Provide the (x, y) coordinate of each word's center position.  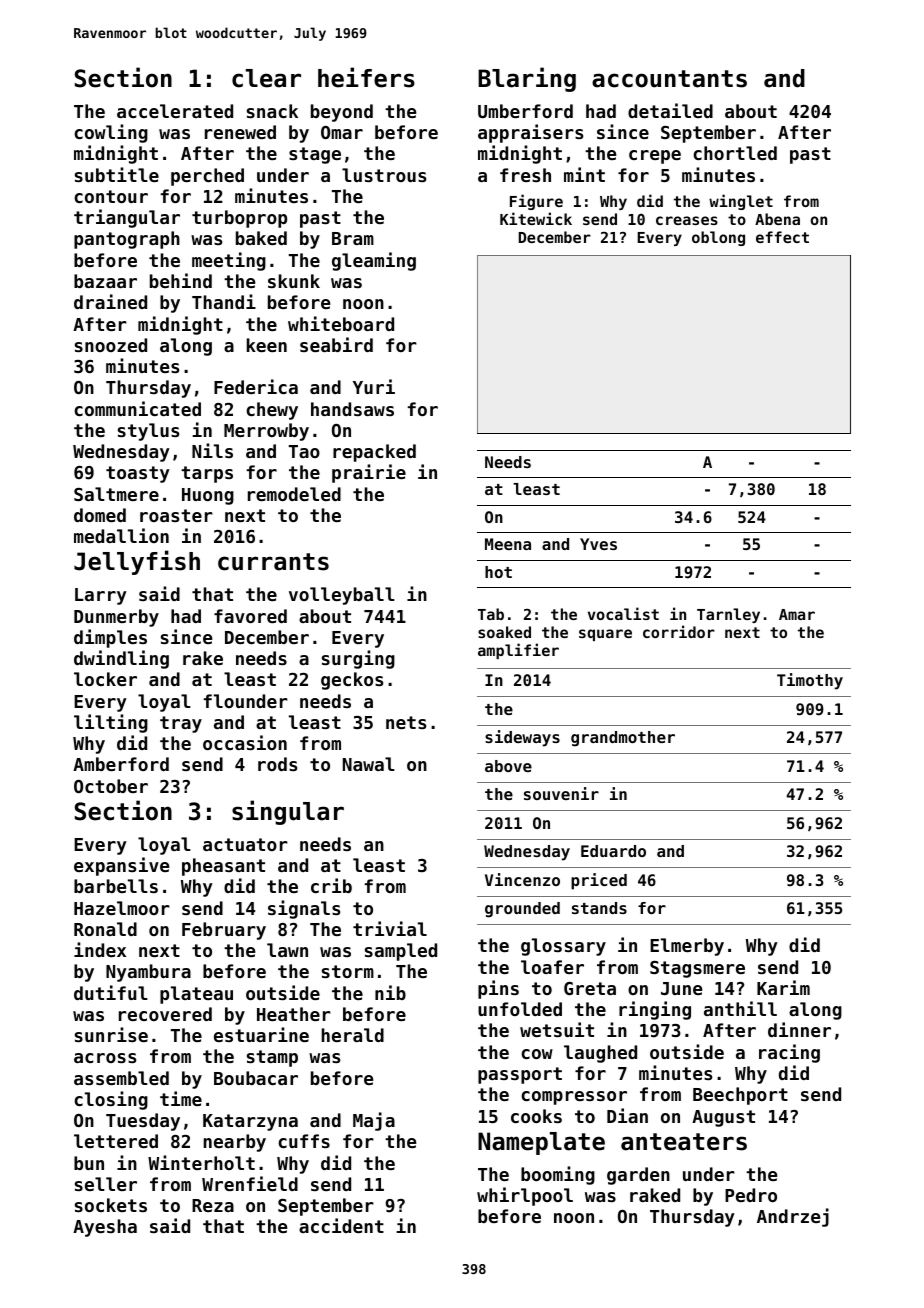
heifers (366, 77)
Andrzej (793, 1217)
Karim (783, 987)
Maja (374, 1121)
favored (250, 616)
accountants (669, 79)
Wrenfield (250, 1183)
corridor (679, 631)
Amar (797, 614)
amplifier (518, 651)
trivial (390, 928)
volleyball (342, 596)
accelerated (175, 111)
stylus (148, 432)
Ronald (105, 929)
